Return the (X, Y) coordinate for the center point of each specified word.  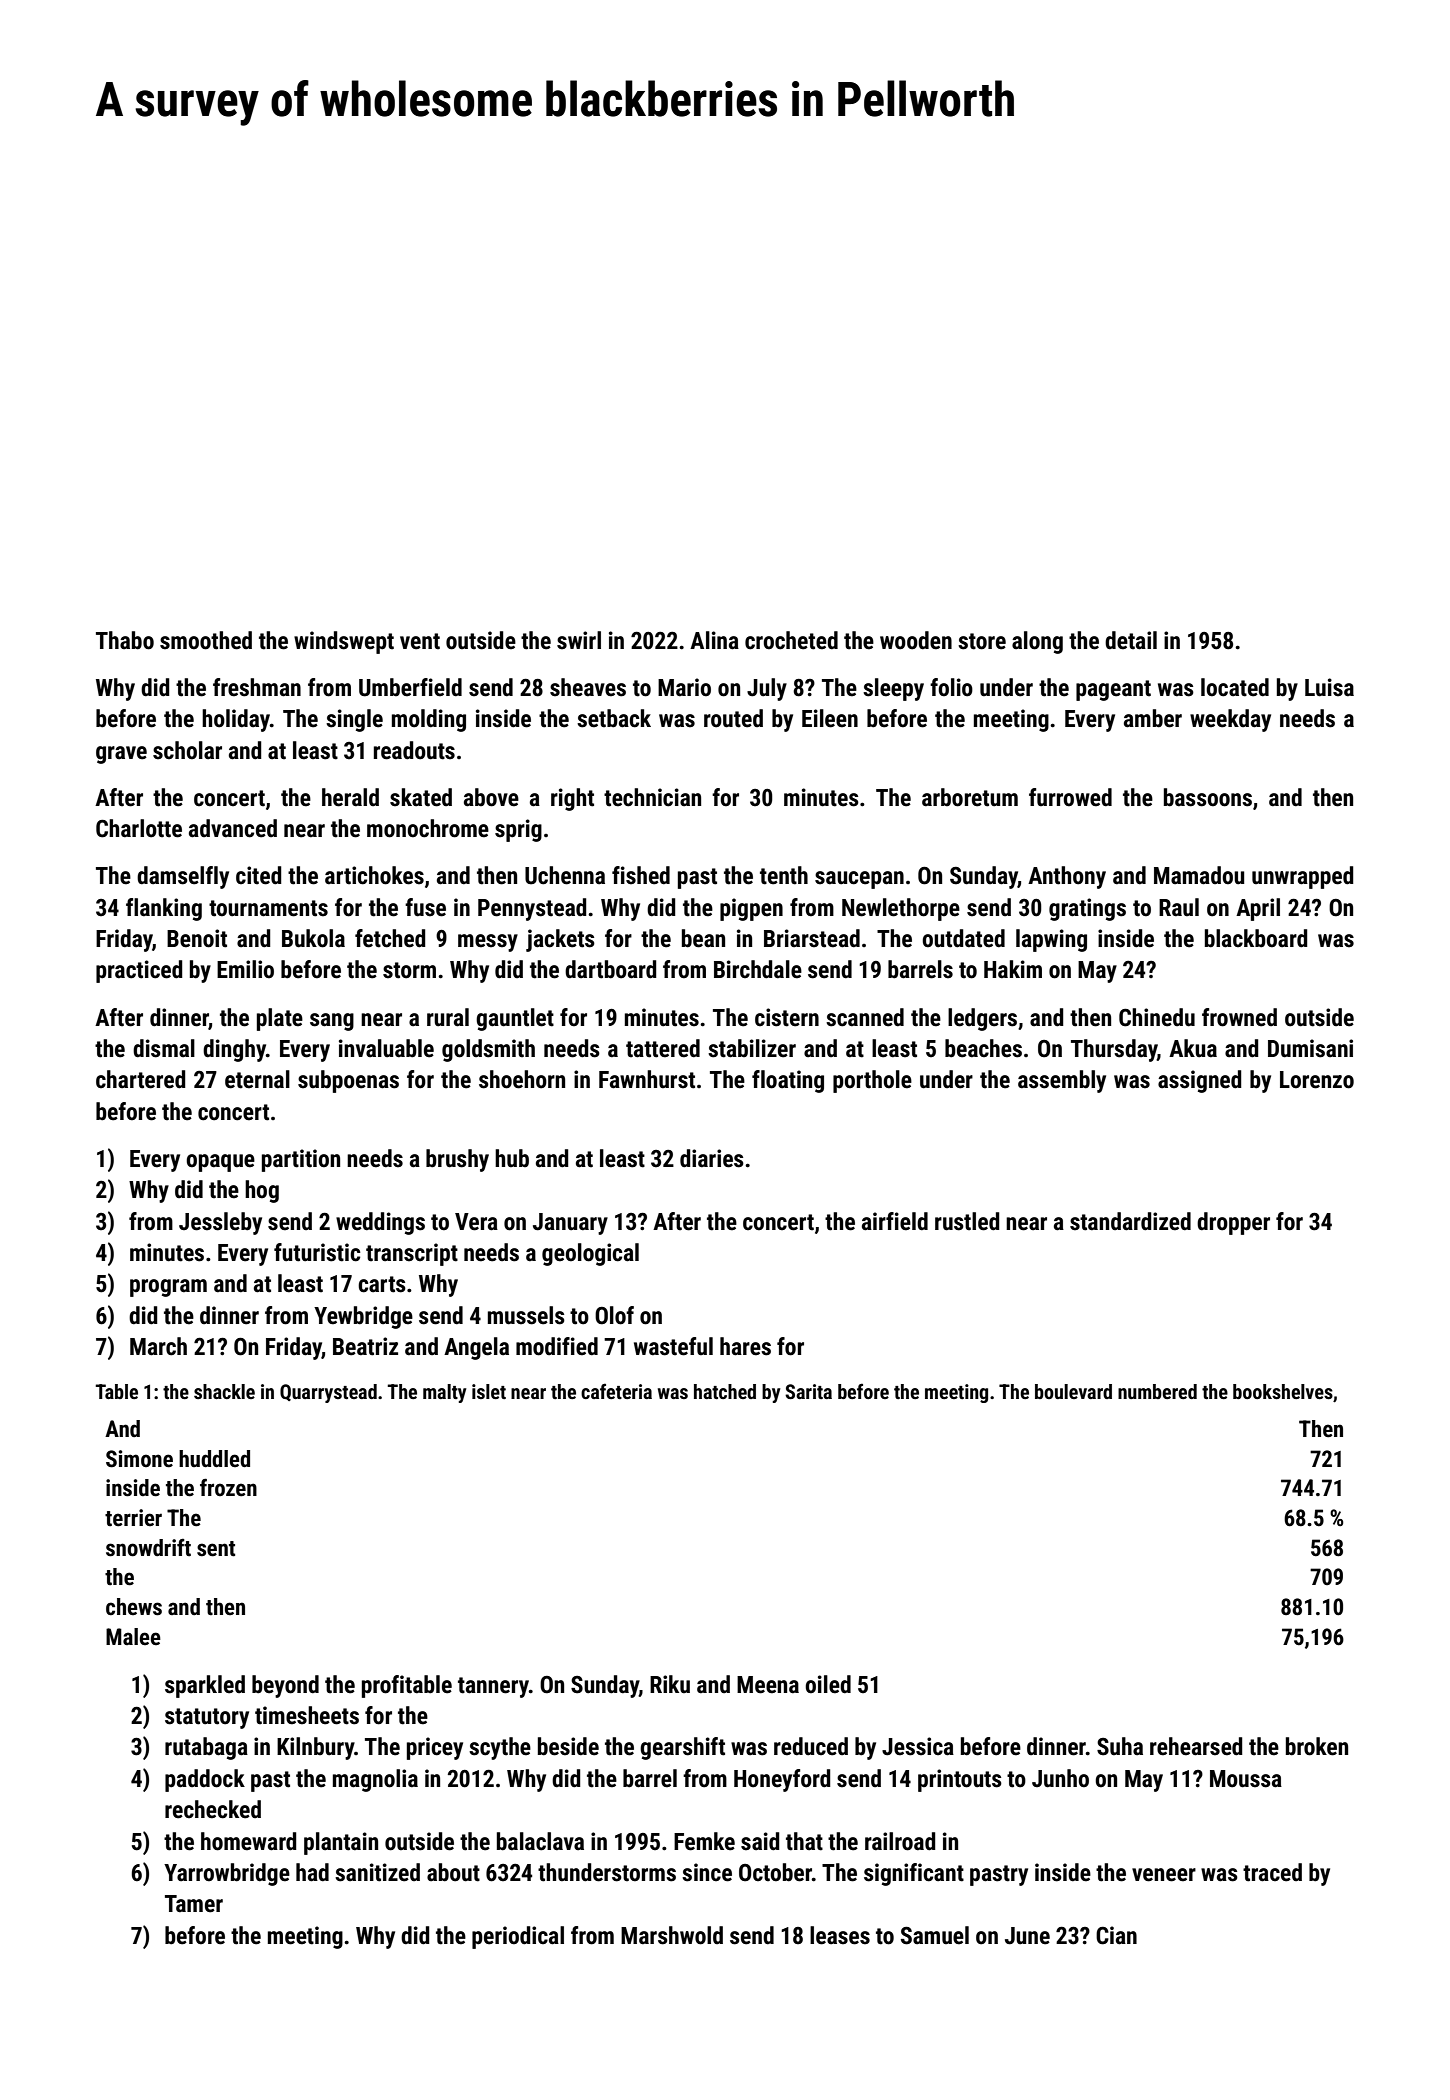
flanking (164, 909)
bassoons (1208, 797)
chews (134, 1607)
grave (121, 755)
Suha (1120, 1746)
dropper (1233, 1223)
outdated (963, 938)
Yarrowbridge (227, 1874)
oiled (828, 1684)
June (1027, 1936)
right (572, 799)
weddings (380, 1223)
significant (914, 1874)
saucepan (859, 880)
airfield (895, 1221)
